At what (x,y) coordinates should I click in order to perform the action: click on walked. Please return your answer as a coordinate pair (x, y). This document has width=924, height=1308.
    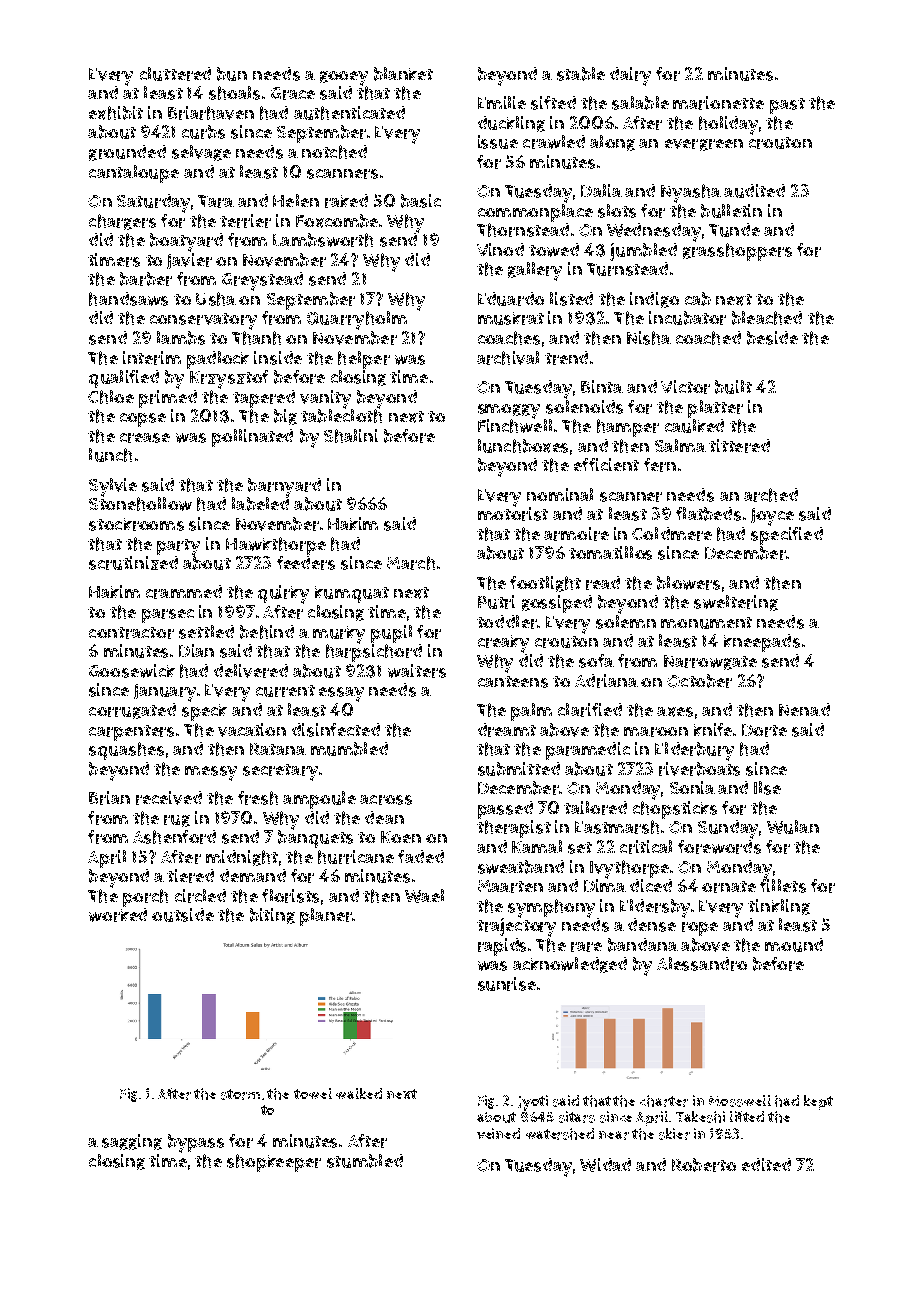
    Looking at the image, I should click on (359, 1093).
